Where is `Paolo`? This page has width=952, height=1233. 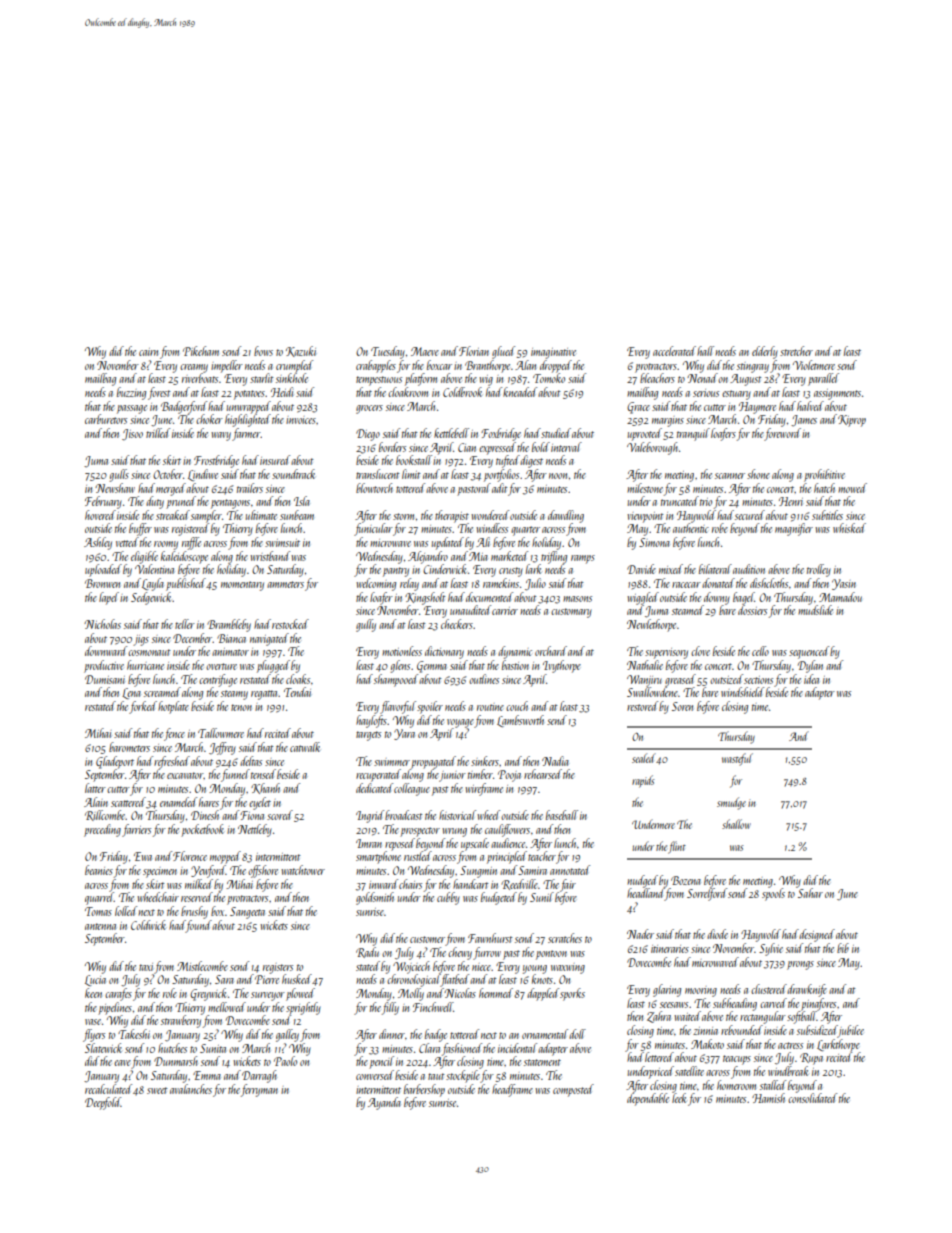
Paolo is located at coordinates (285, 1061).
